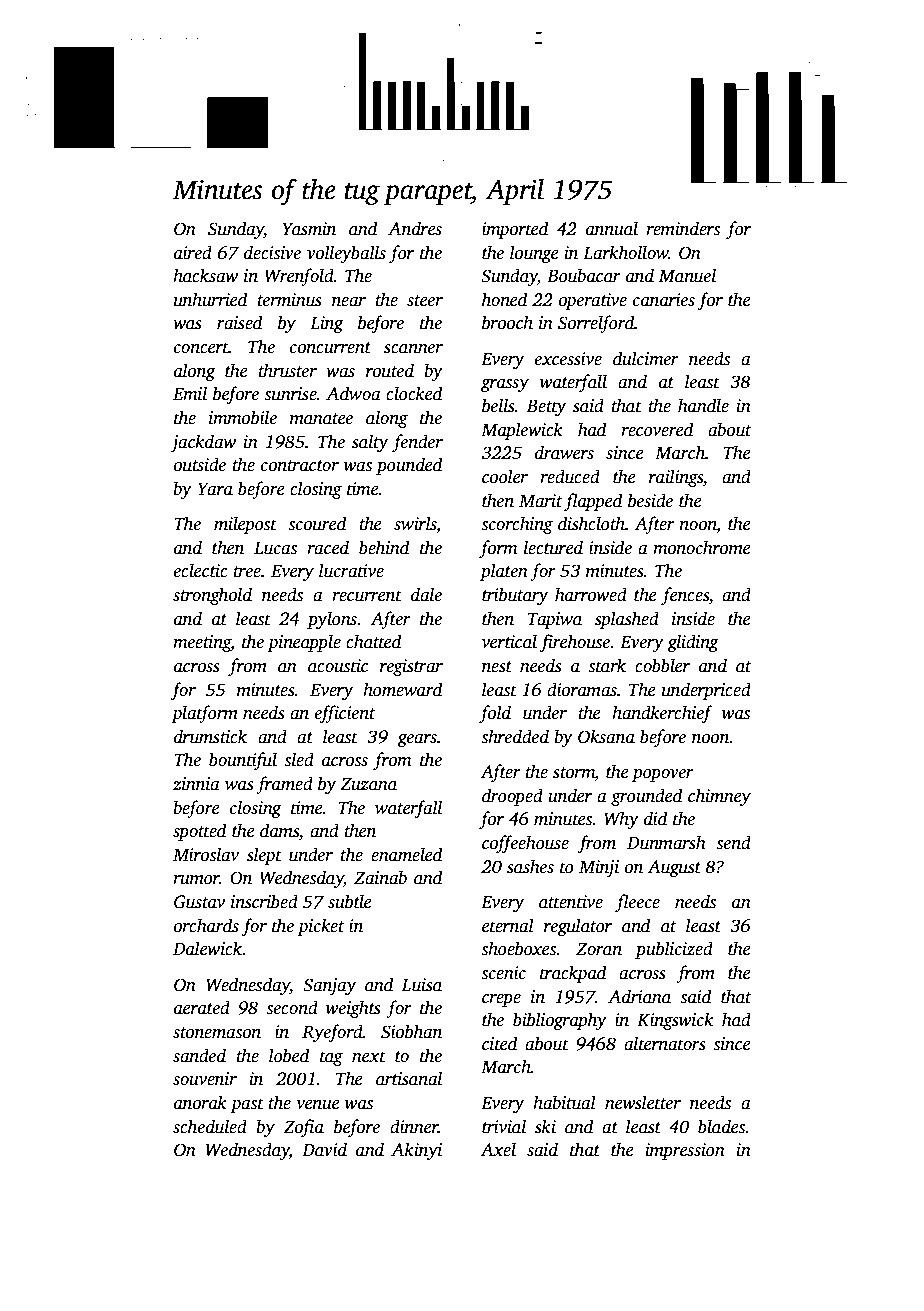  I want to click on lounge, so click(534, 254).
